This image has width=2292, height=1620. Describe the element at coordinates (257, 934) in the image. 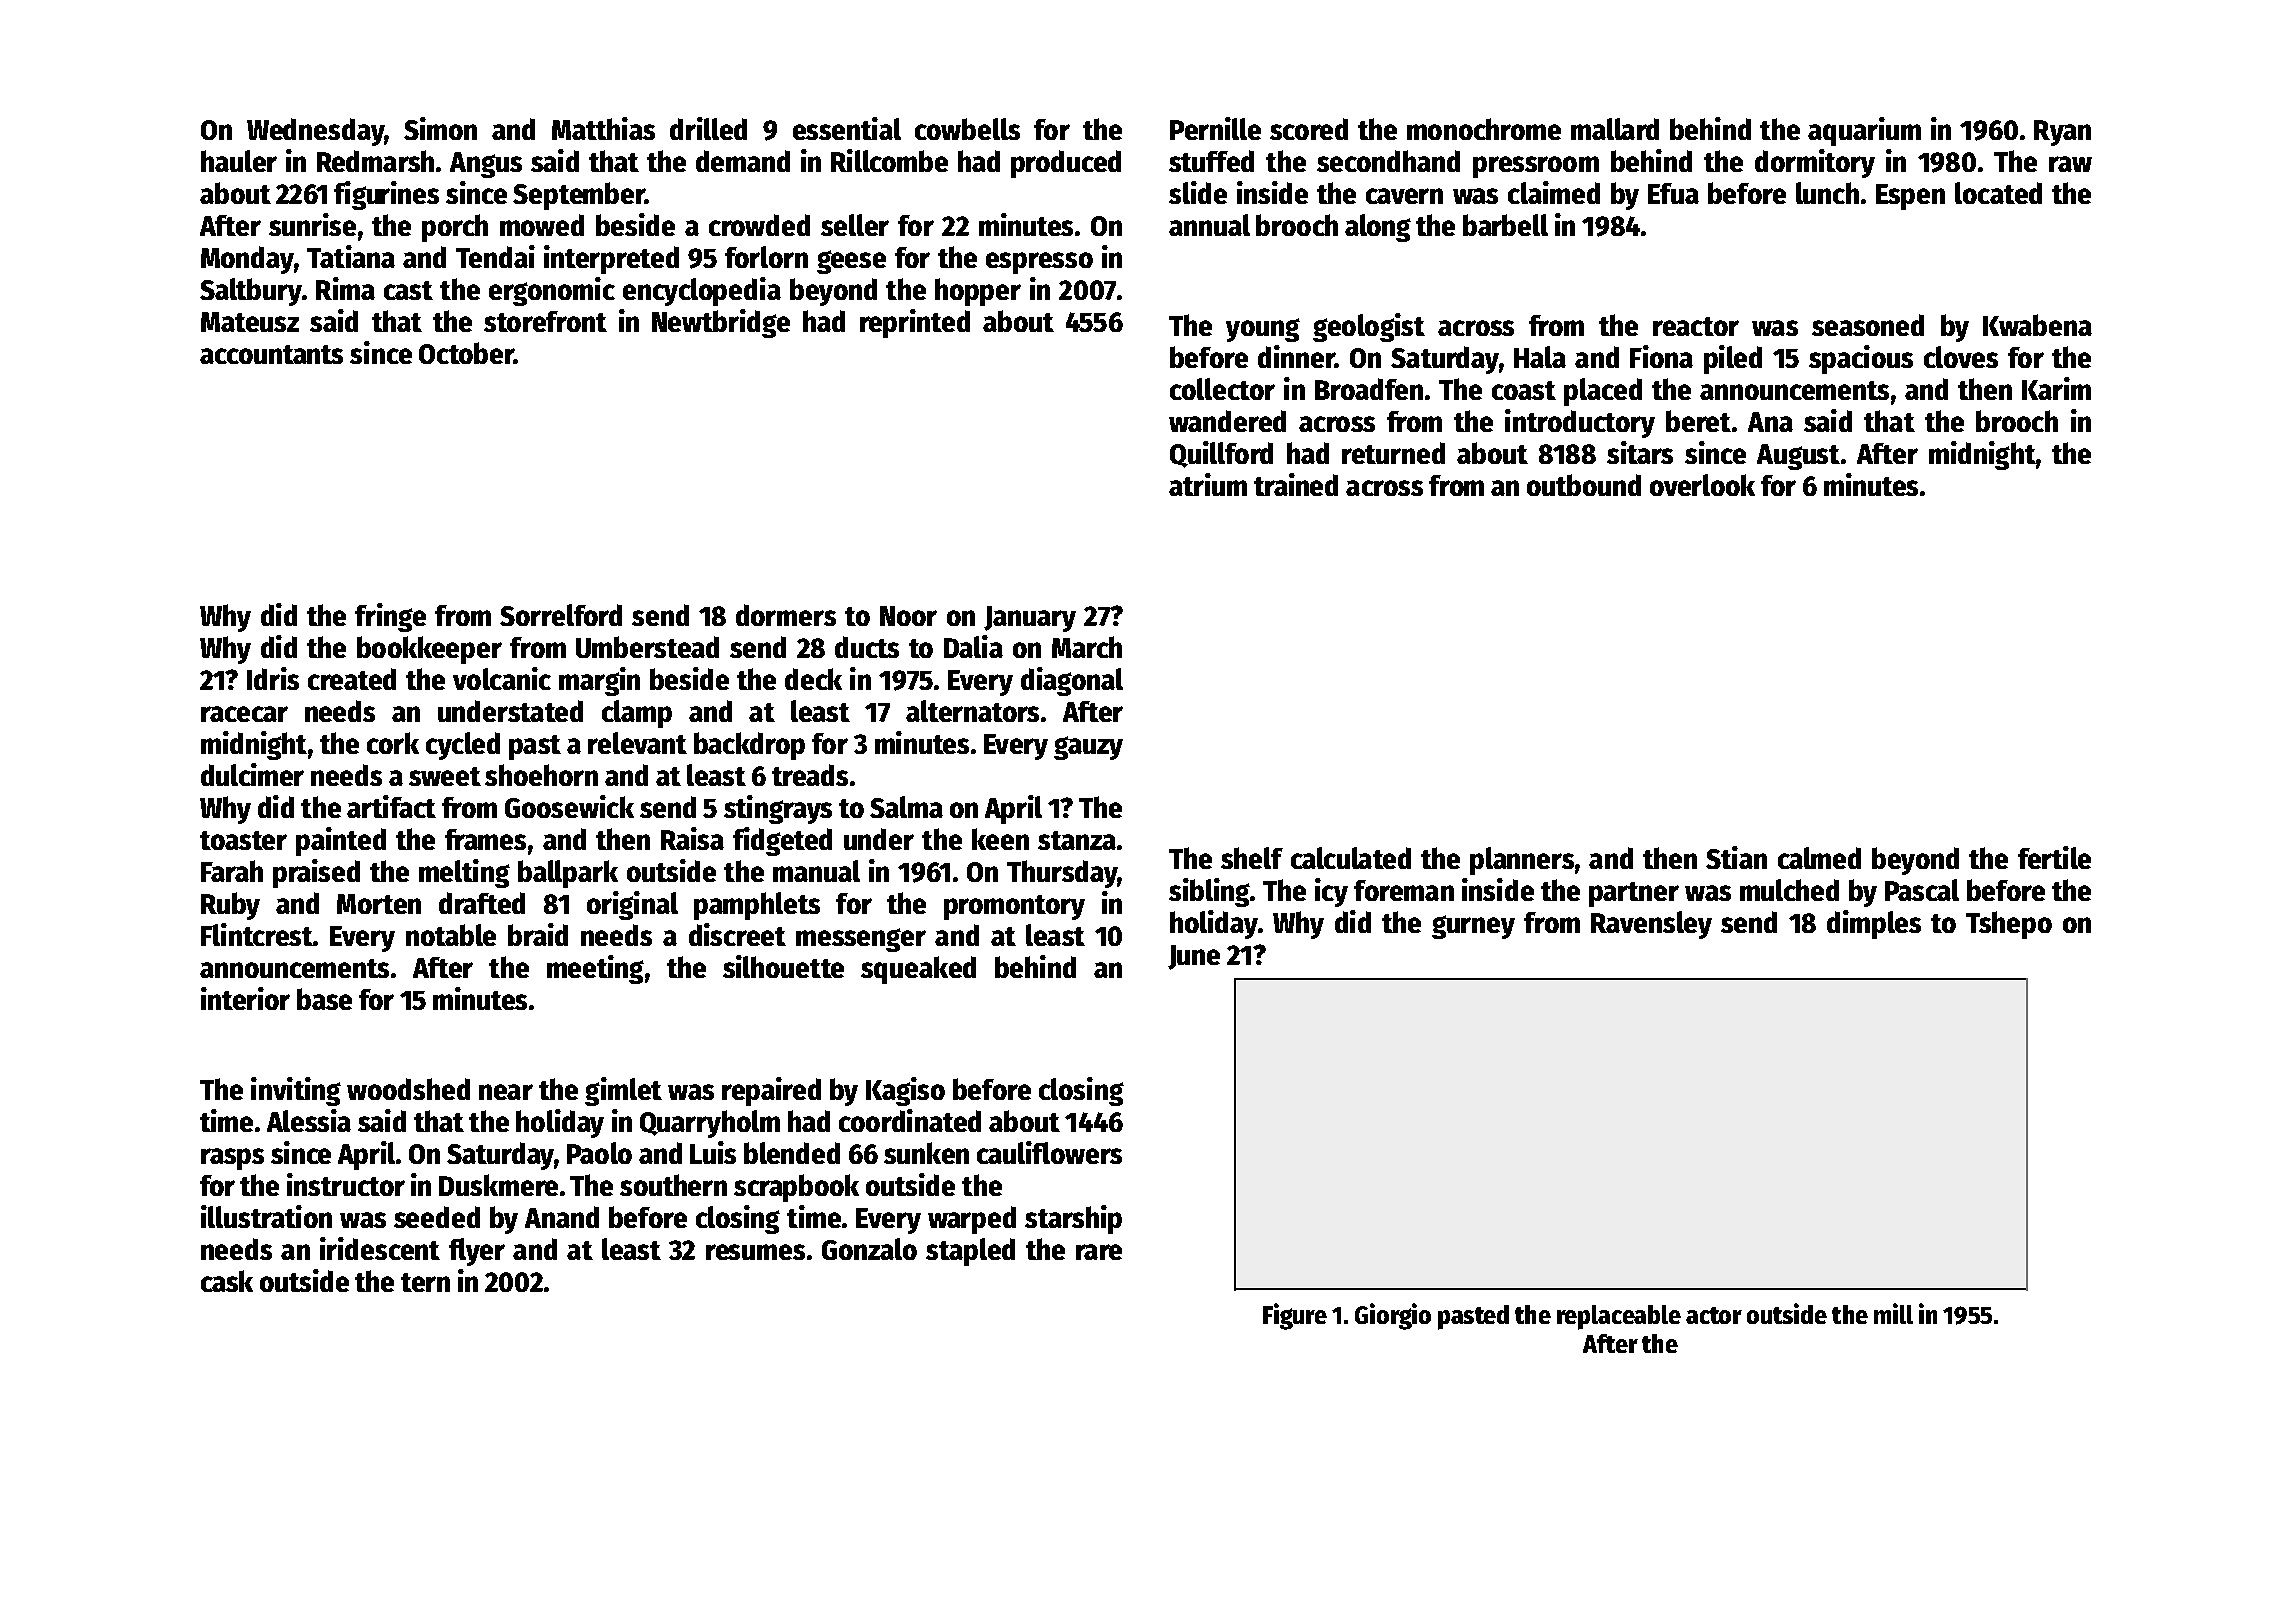

I see `Flintcrest` at that location.
